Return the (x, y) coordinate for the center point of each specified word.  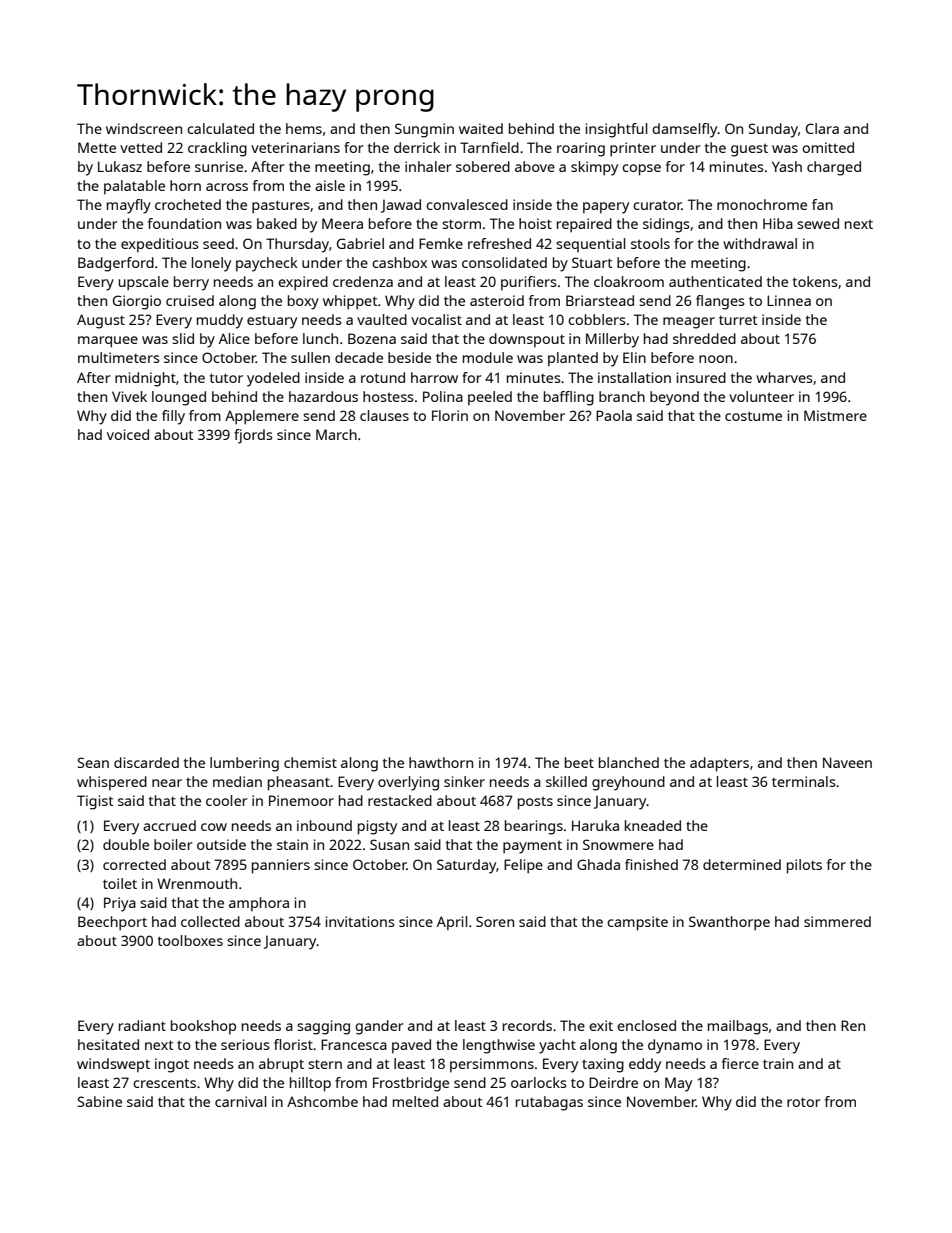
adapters (719, 764)
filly (173, 417)
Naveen (847, 762)
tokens (815, 281)
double (126, 844)
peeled (490, 398)
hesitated (108, 1044)
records (527, 1025)
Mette (97, 147)
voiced (128, 434)
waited (481, 128)
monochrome (762, 204)
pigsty (377, 827)
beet (579, 762)
